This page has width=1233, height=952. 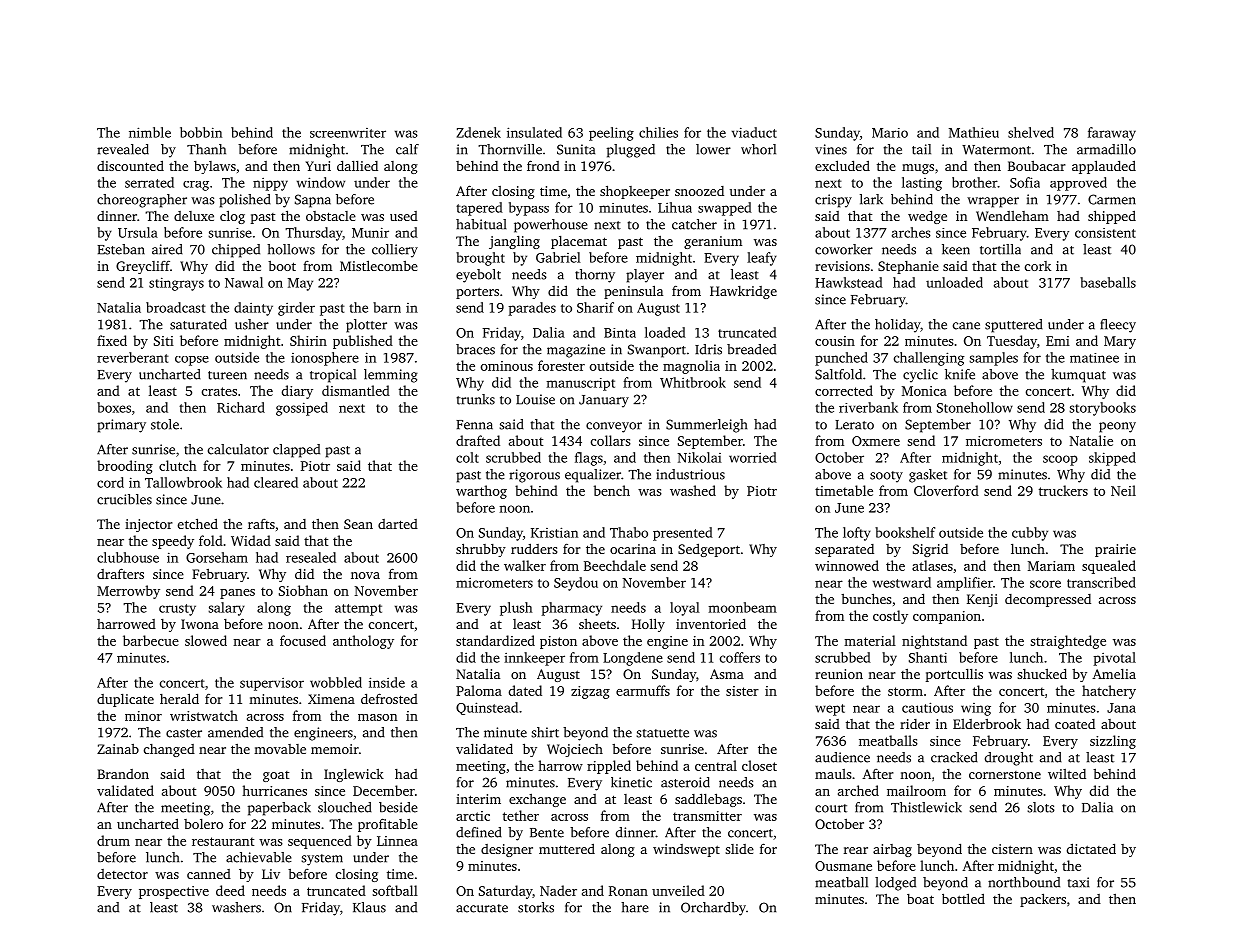 What do you see at coordinates (142, 201) in the page?
I see `choreographer` at bounding box center [142, 201].
